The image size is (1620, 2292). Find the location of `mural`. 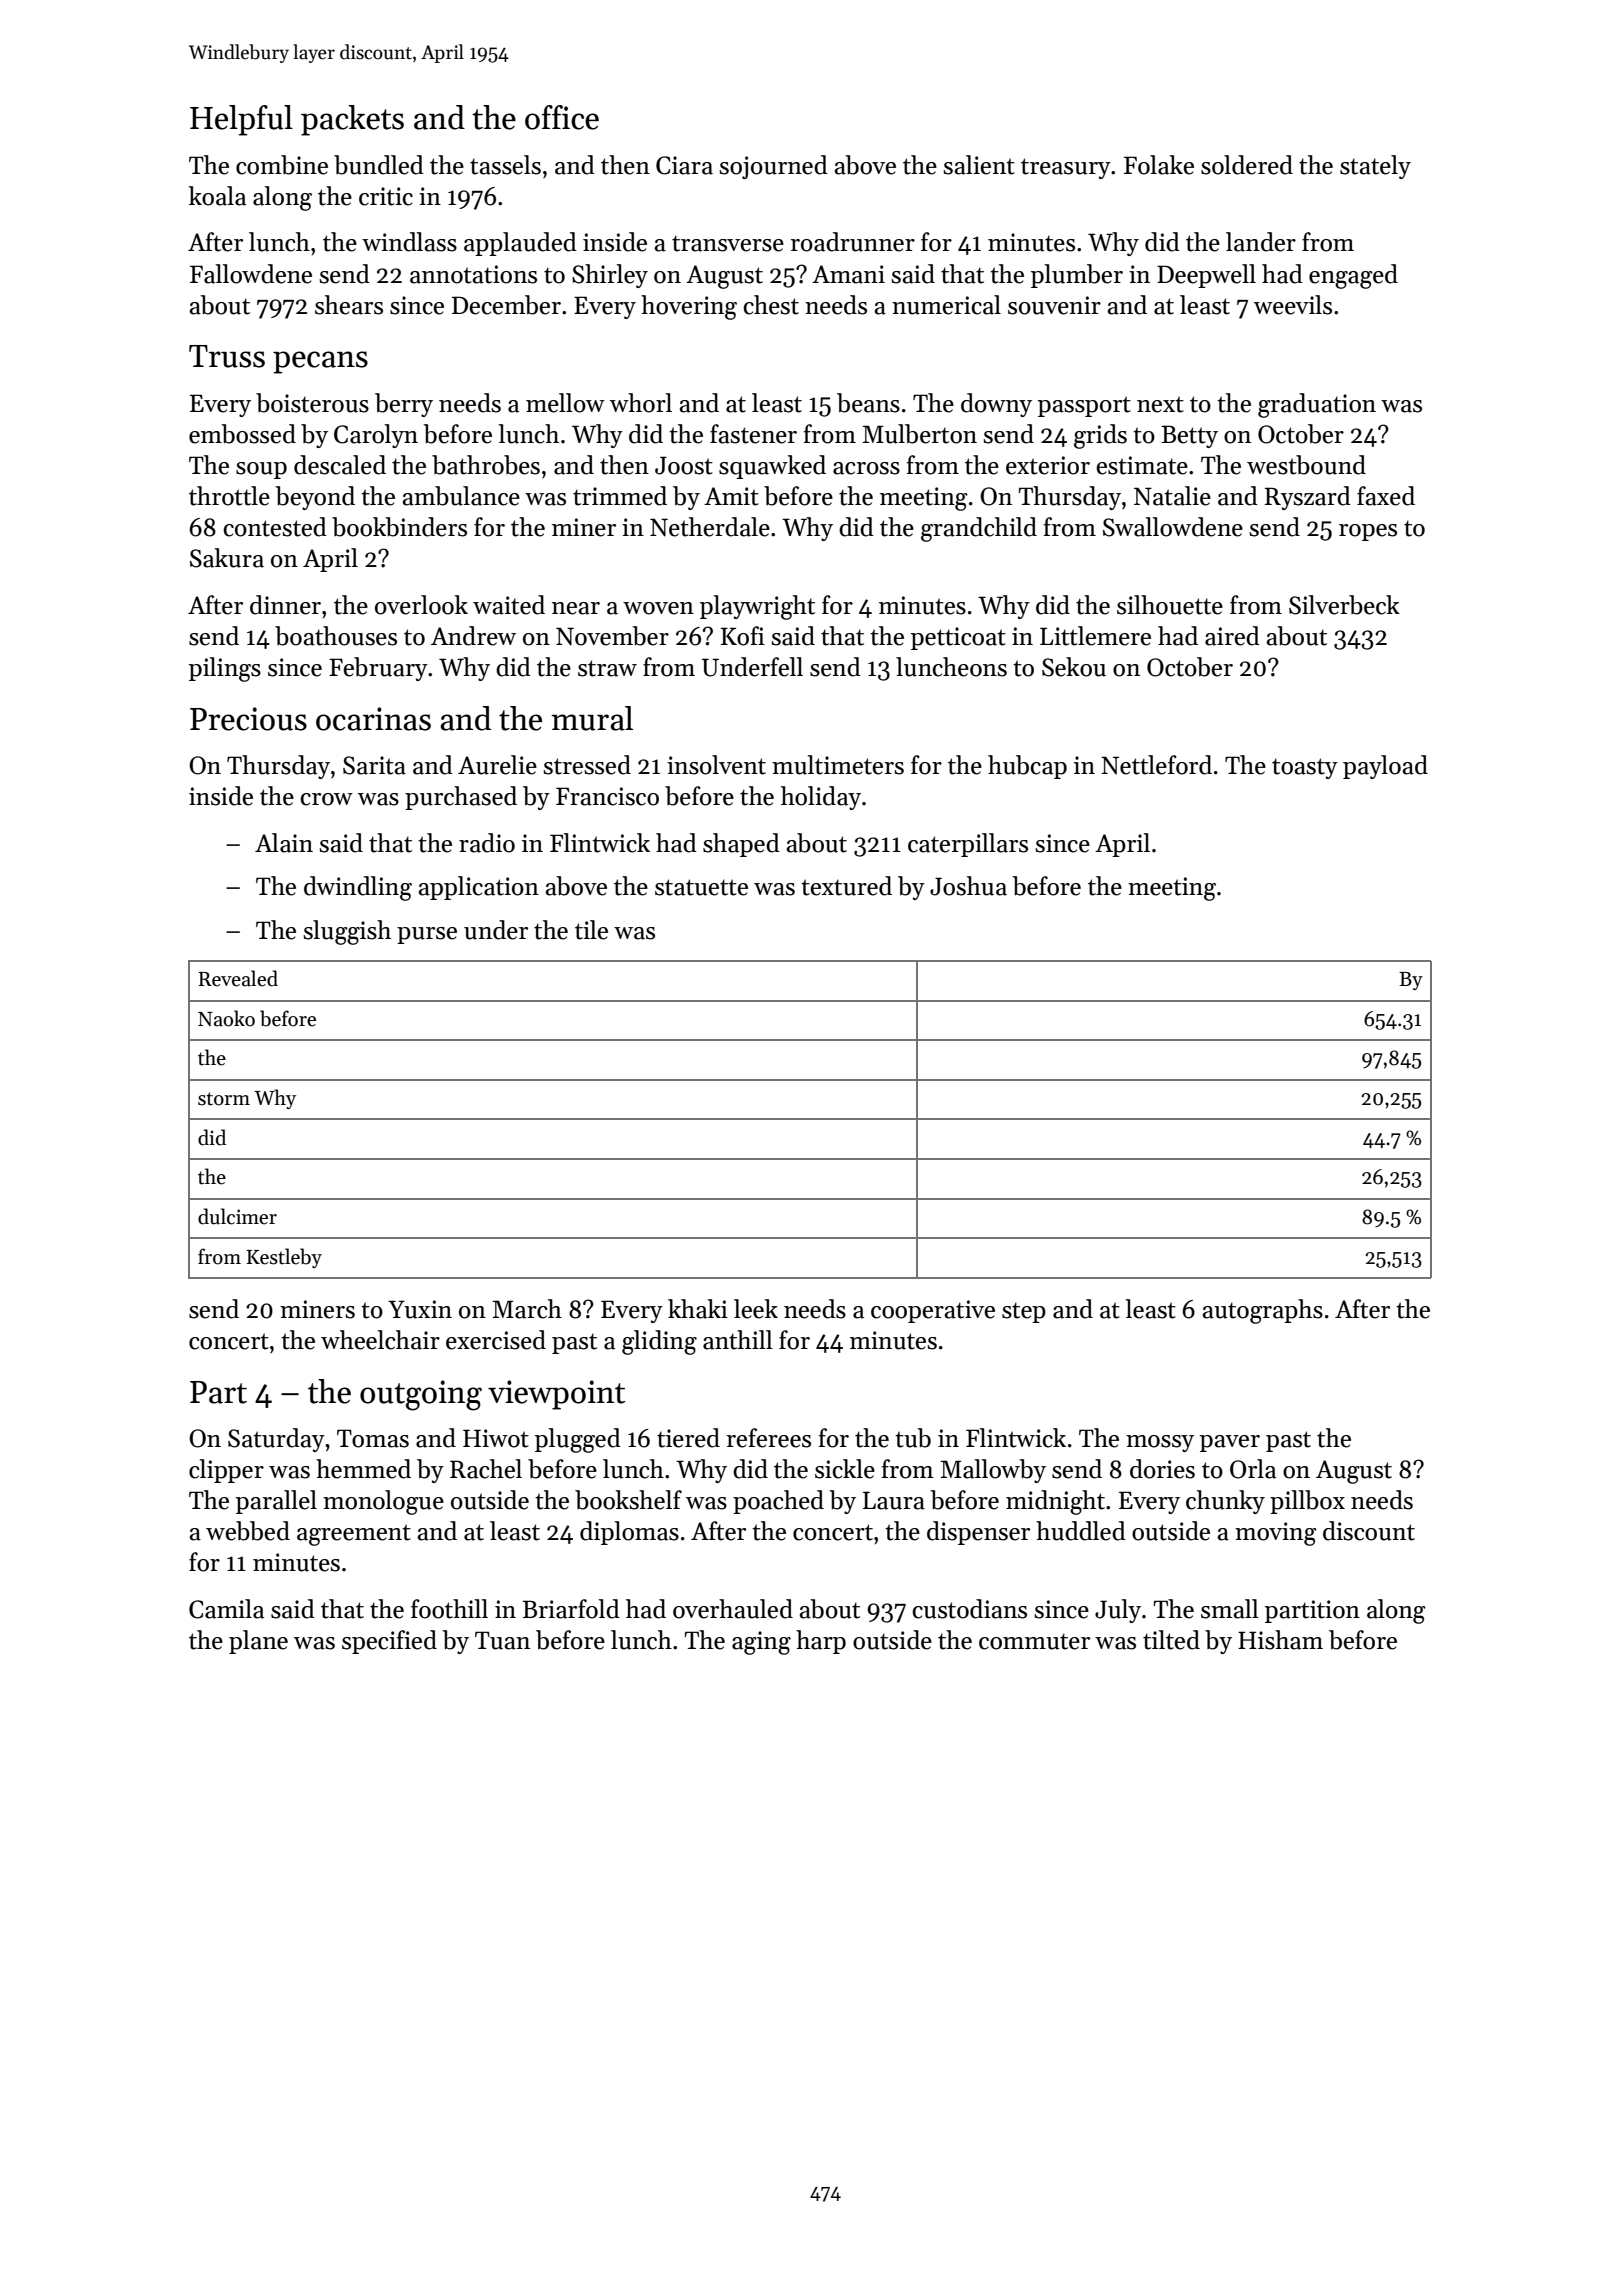

mural is located at coordinates (592, 718).
